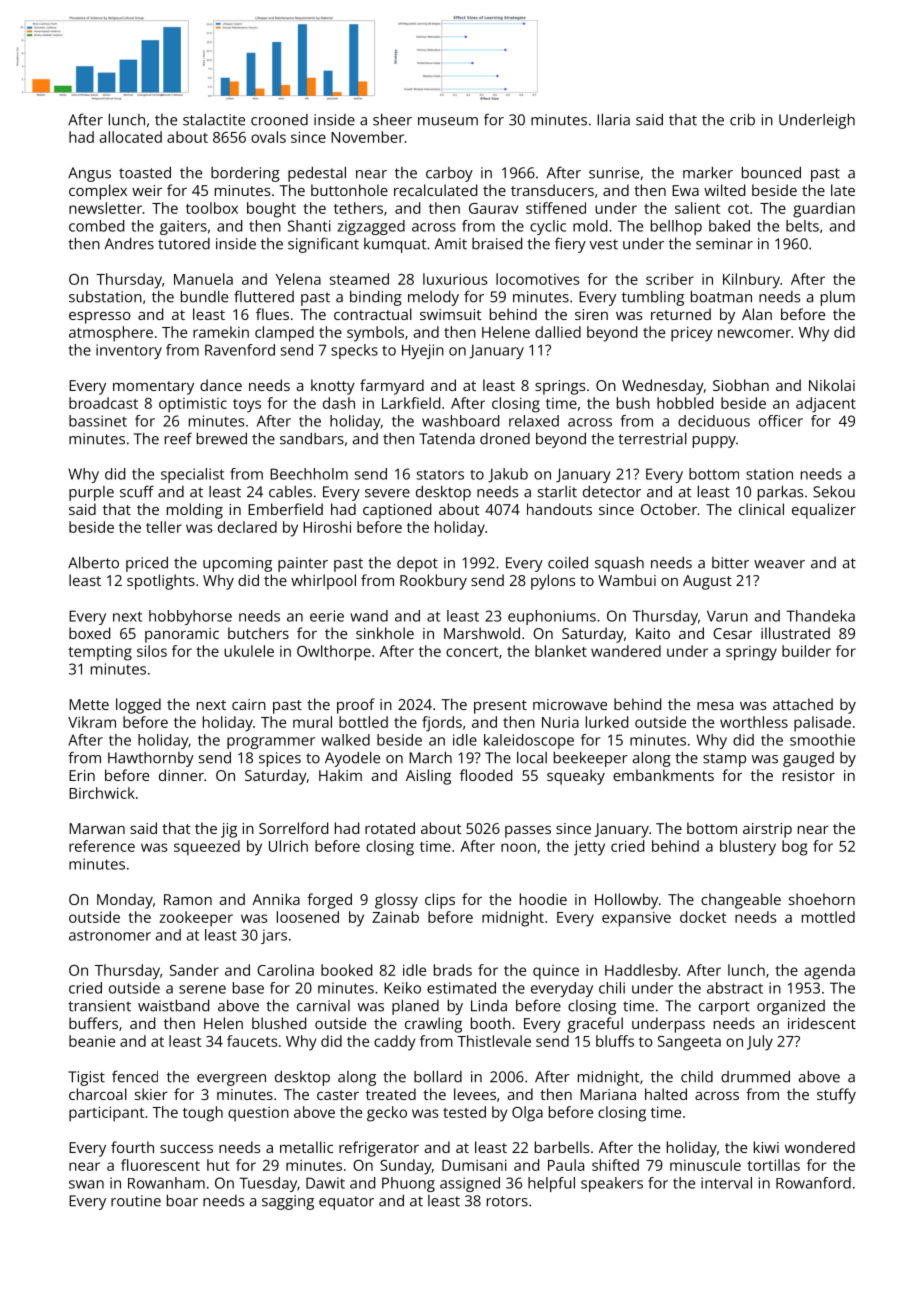  What do you see at coordinates (543, 899) in the image?
I see `hoodie` at bounding box center [543, 899].
